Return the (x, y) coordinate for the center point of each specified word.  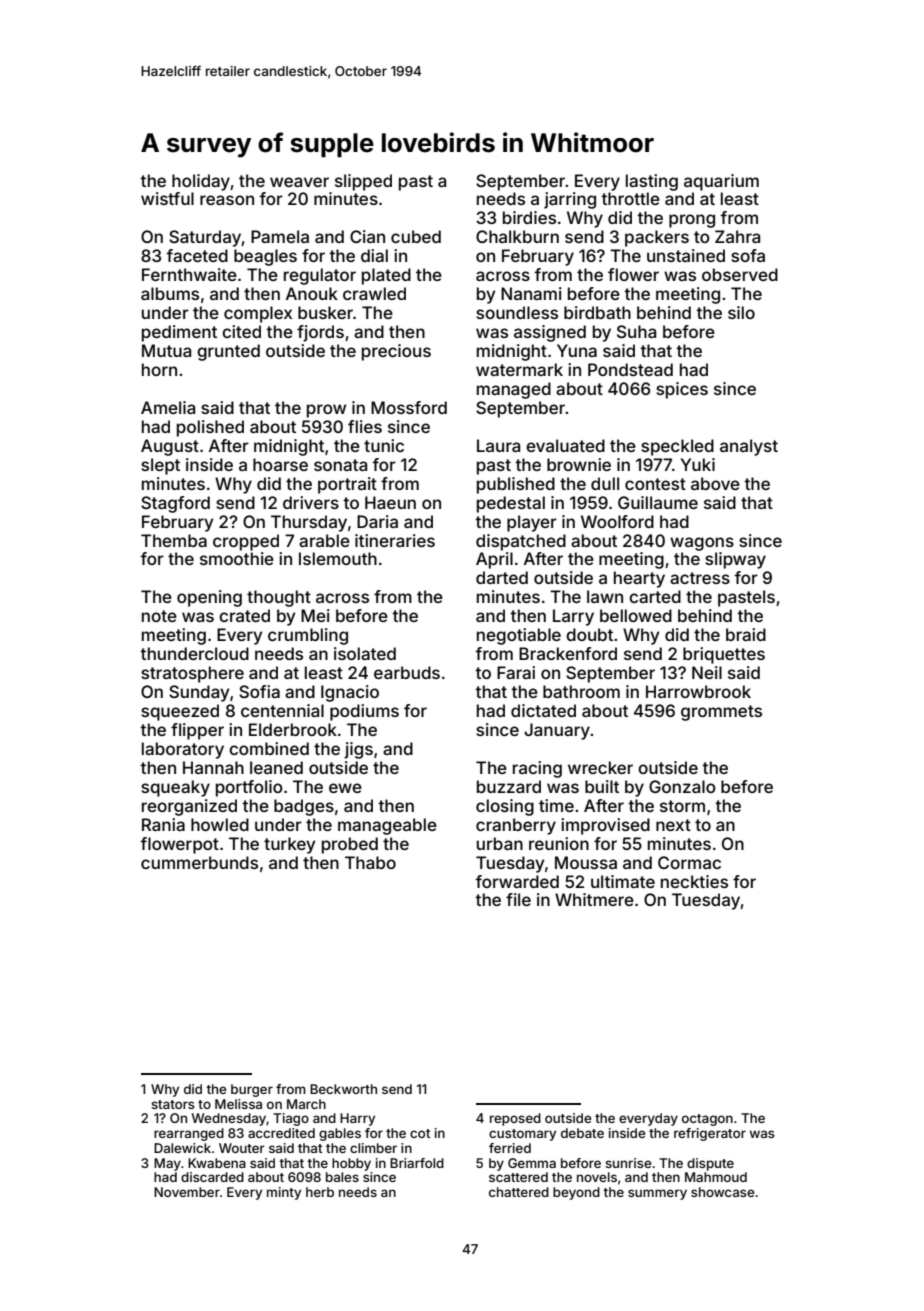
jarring (570, 200)
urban (500, 843)
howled (220, 824)
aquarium (721, 182)
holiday (201, 182)
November (187, 1192)
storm (682, 806)
